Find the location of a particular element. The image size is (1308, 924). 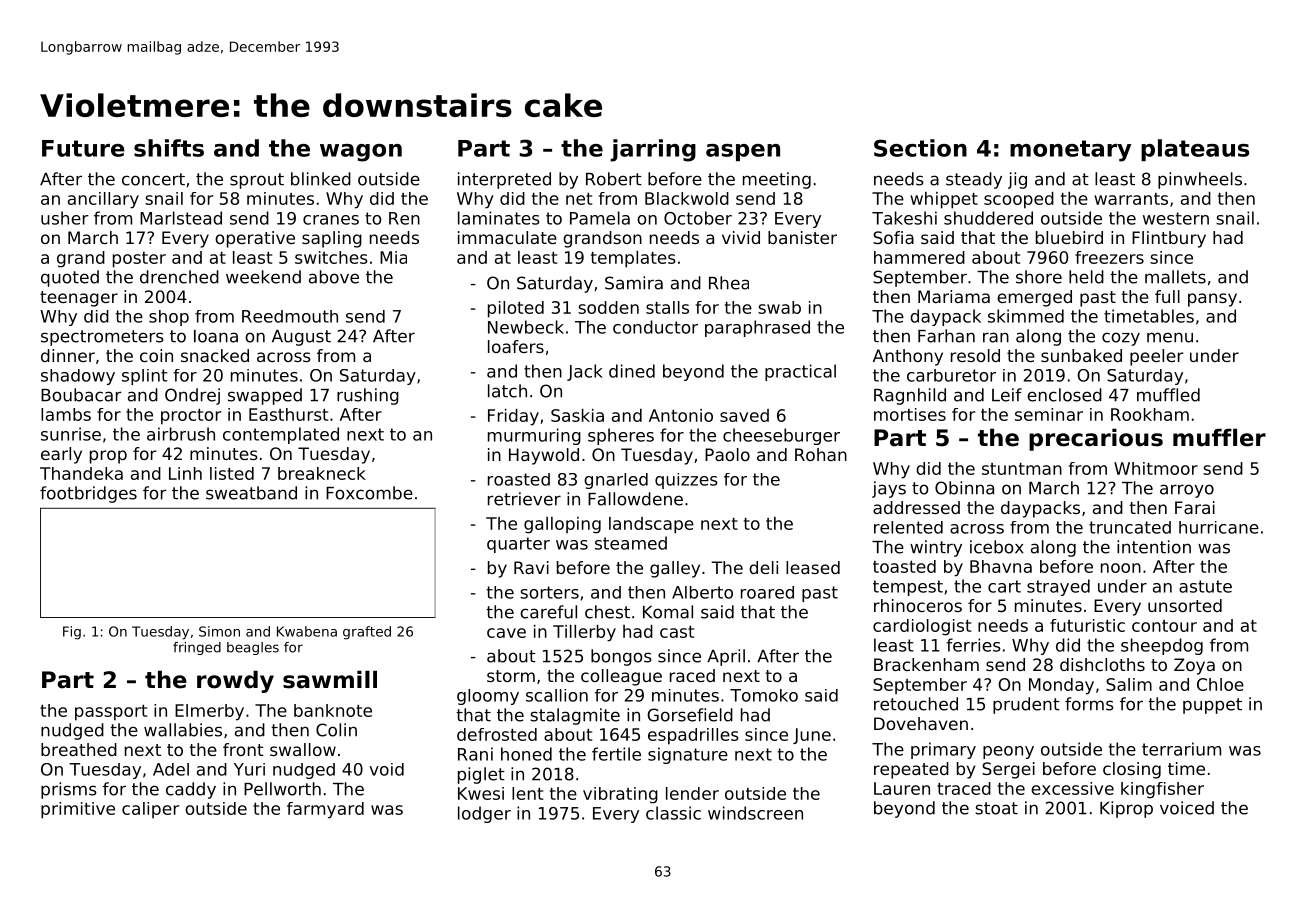

sunrise is located at coordinates (71, 434).
